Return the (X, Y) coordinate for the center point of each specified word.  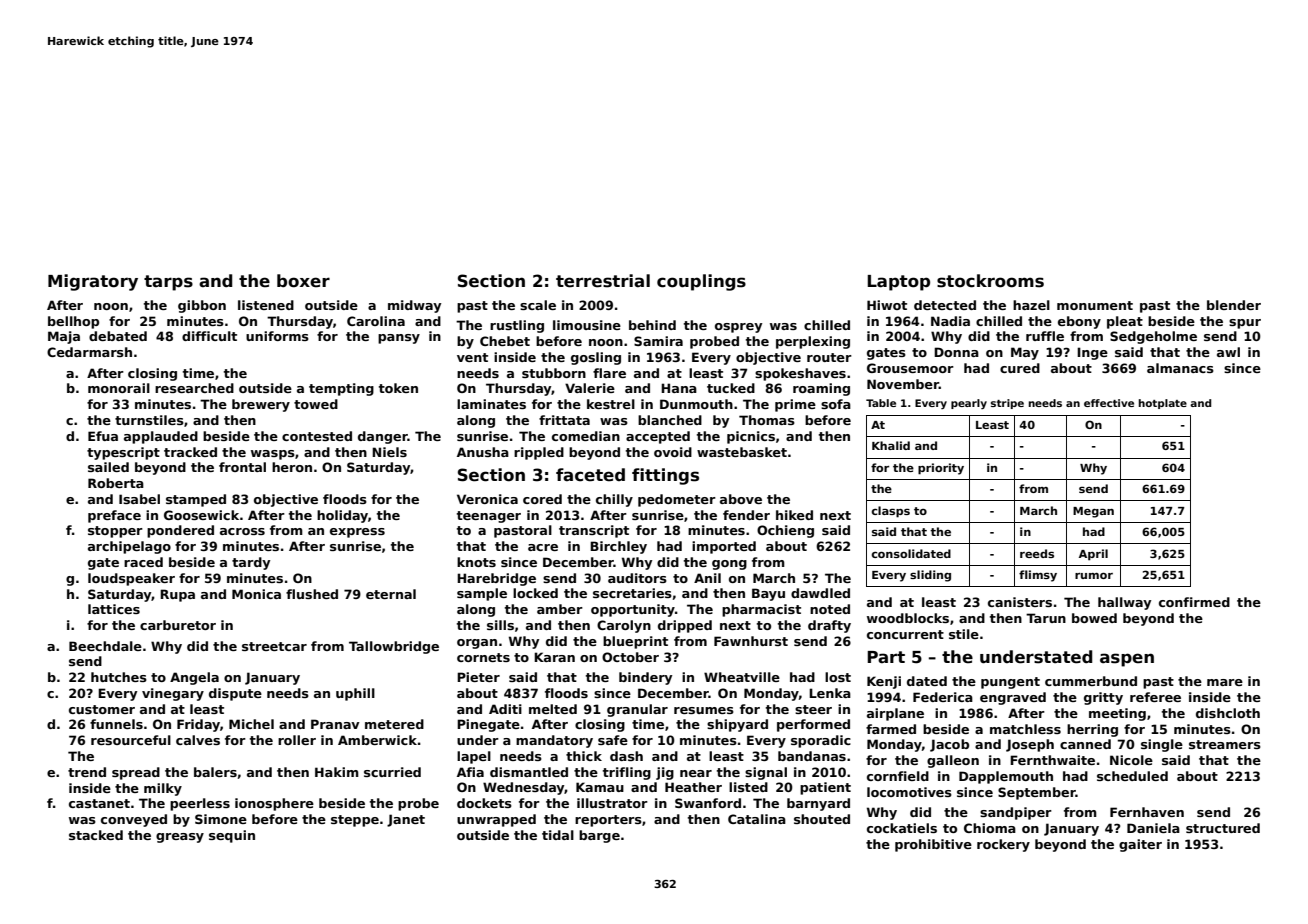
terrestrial (603, 281)
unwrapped (496, 820)
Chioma (990, 828)
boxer (303, 281)
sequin (232, 836)
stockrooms (990, 281)
